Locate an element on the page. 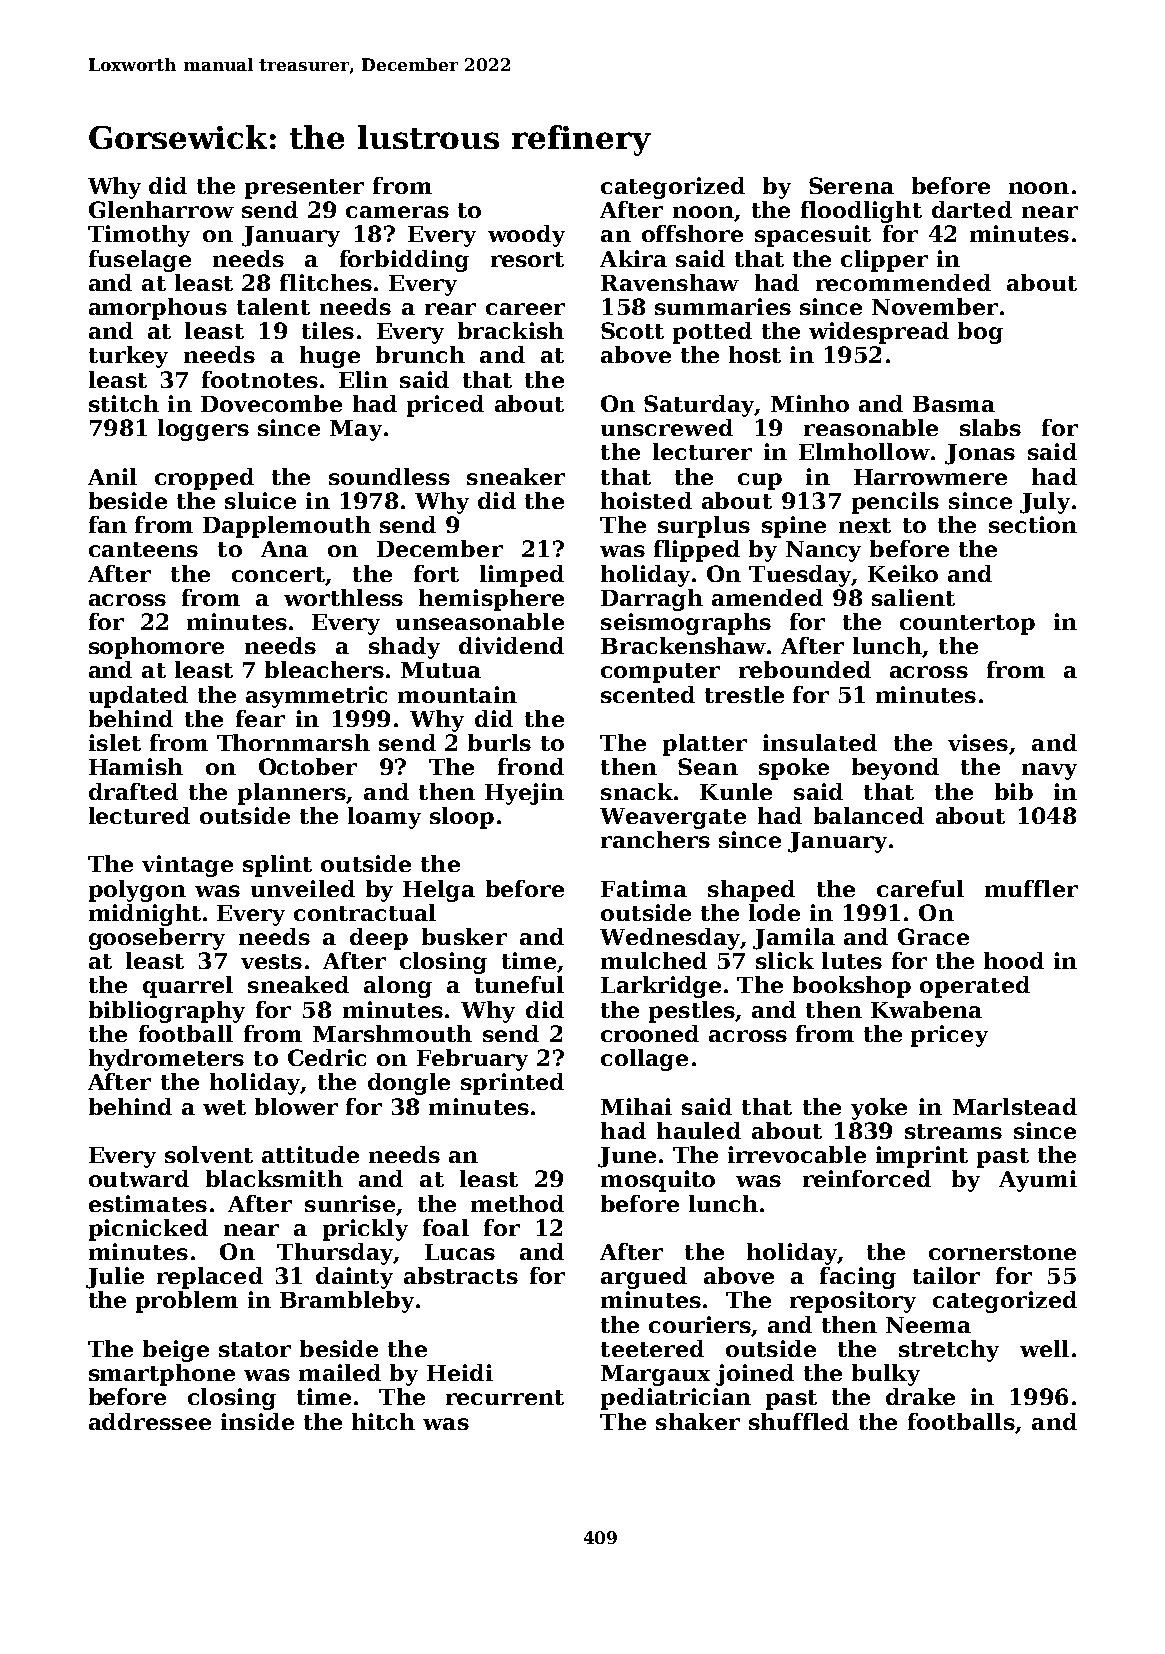 The height and width of the document is (1654, 1165). Serena is located at coordinates (851, 185).
